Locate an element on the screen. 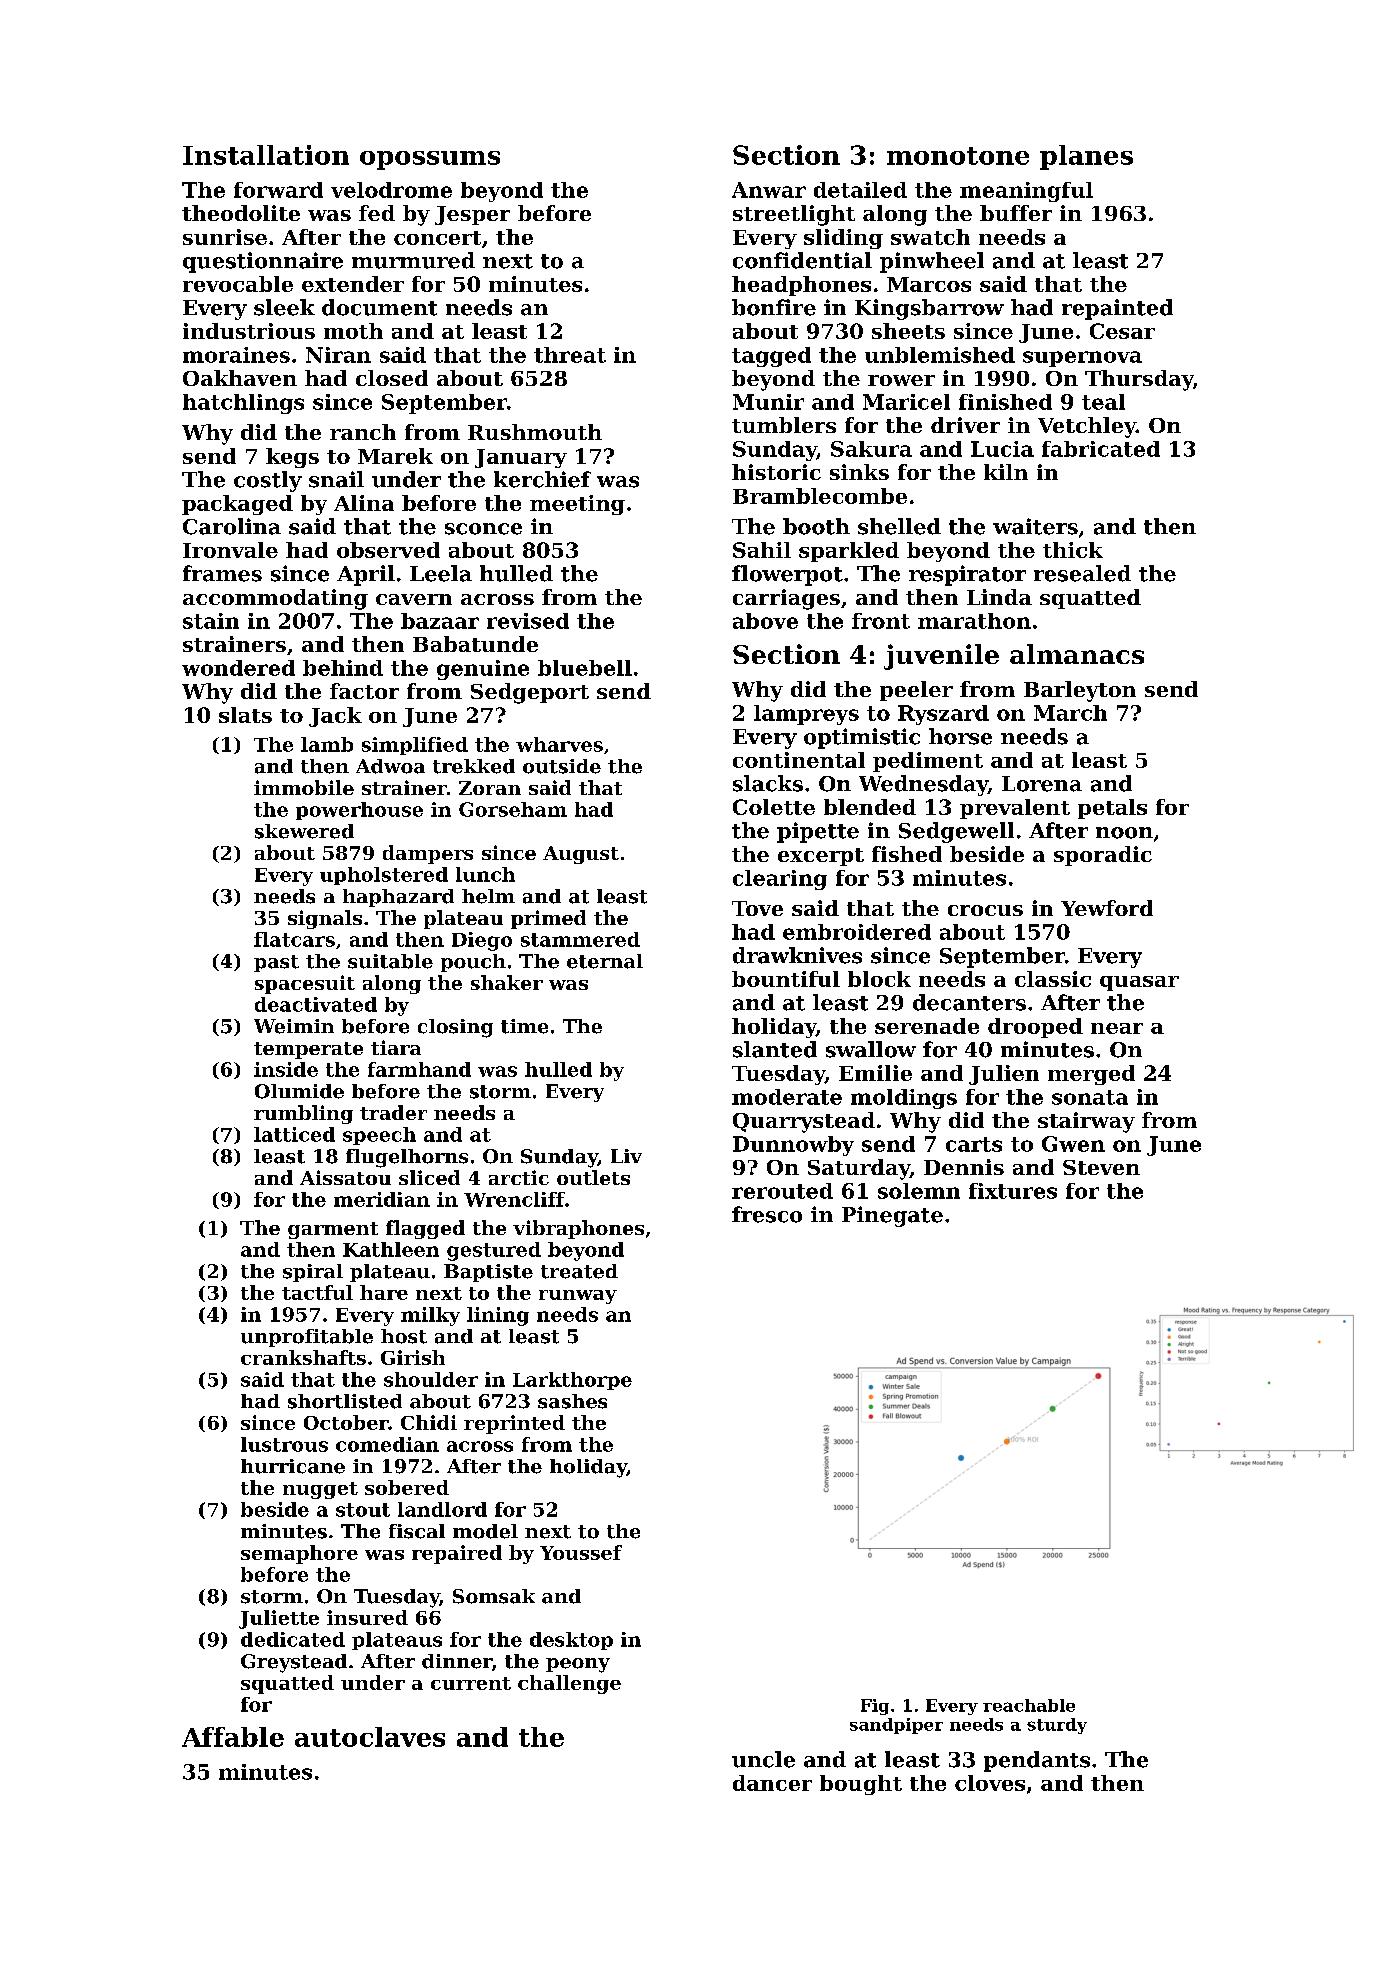 The width and height of the screenshot is (1386, 1969). planes is located at coordinates (1086, 157).
